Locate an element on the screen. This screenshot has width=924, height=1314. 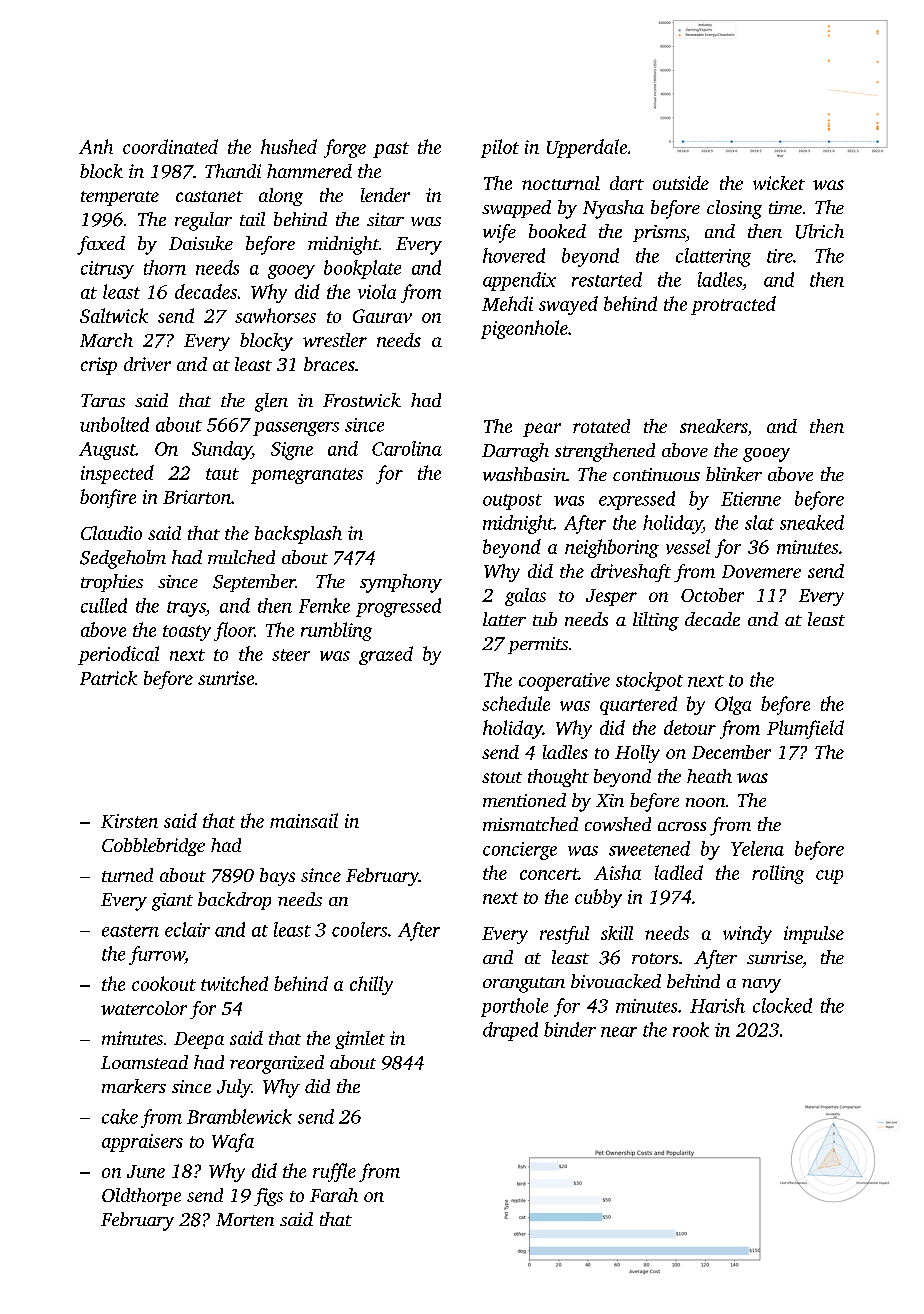
Plumfield is located at coordinates (805, 729).
